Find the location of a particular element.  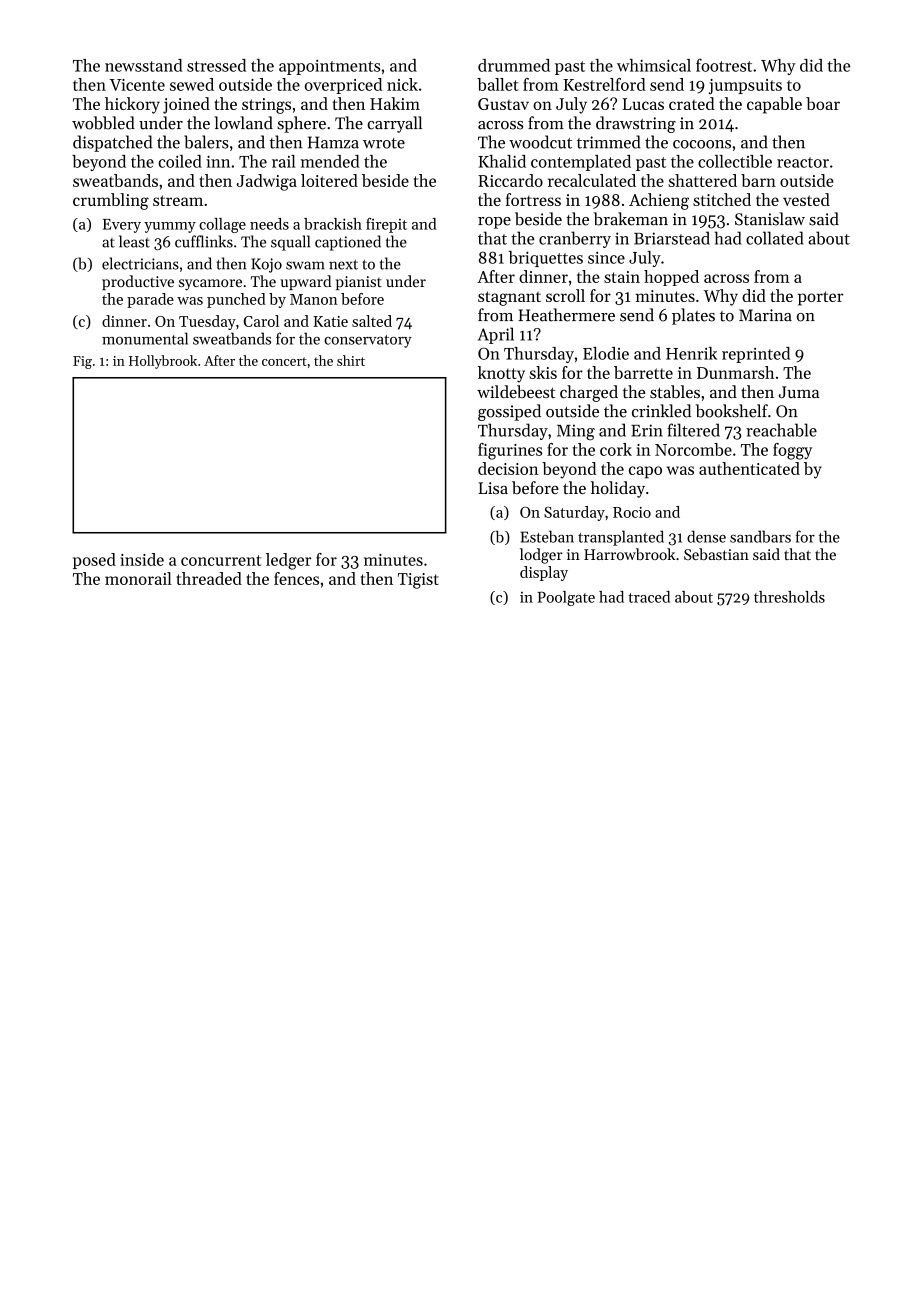

concert is located at coordinates (284, 361).
